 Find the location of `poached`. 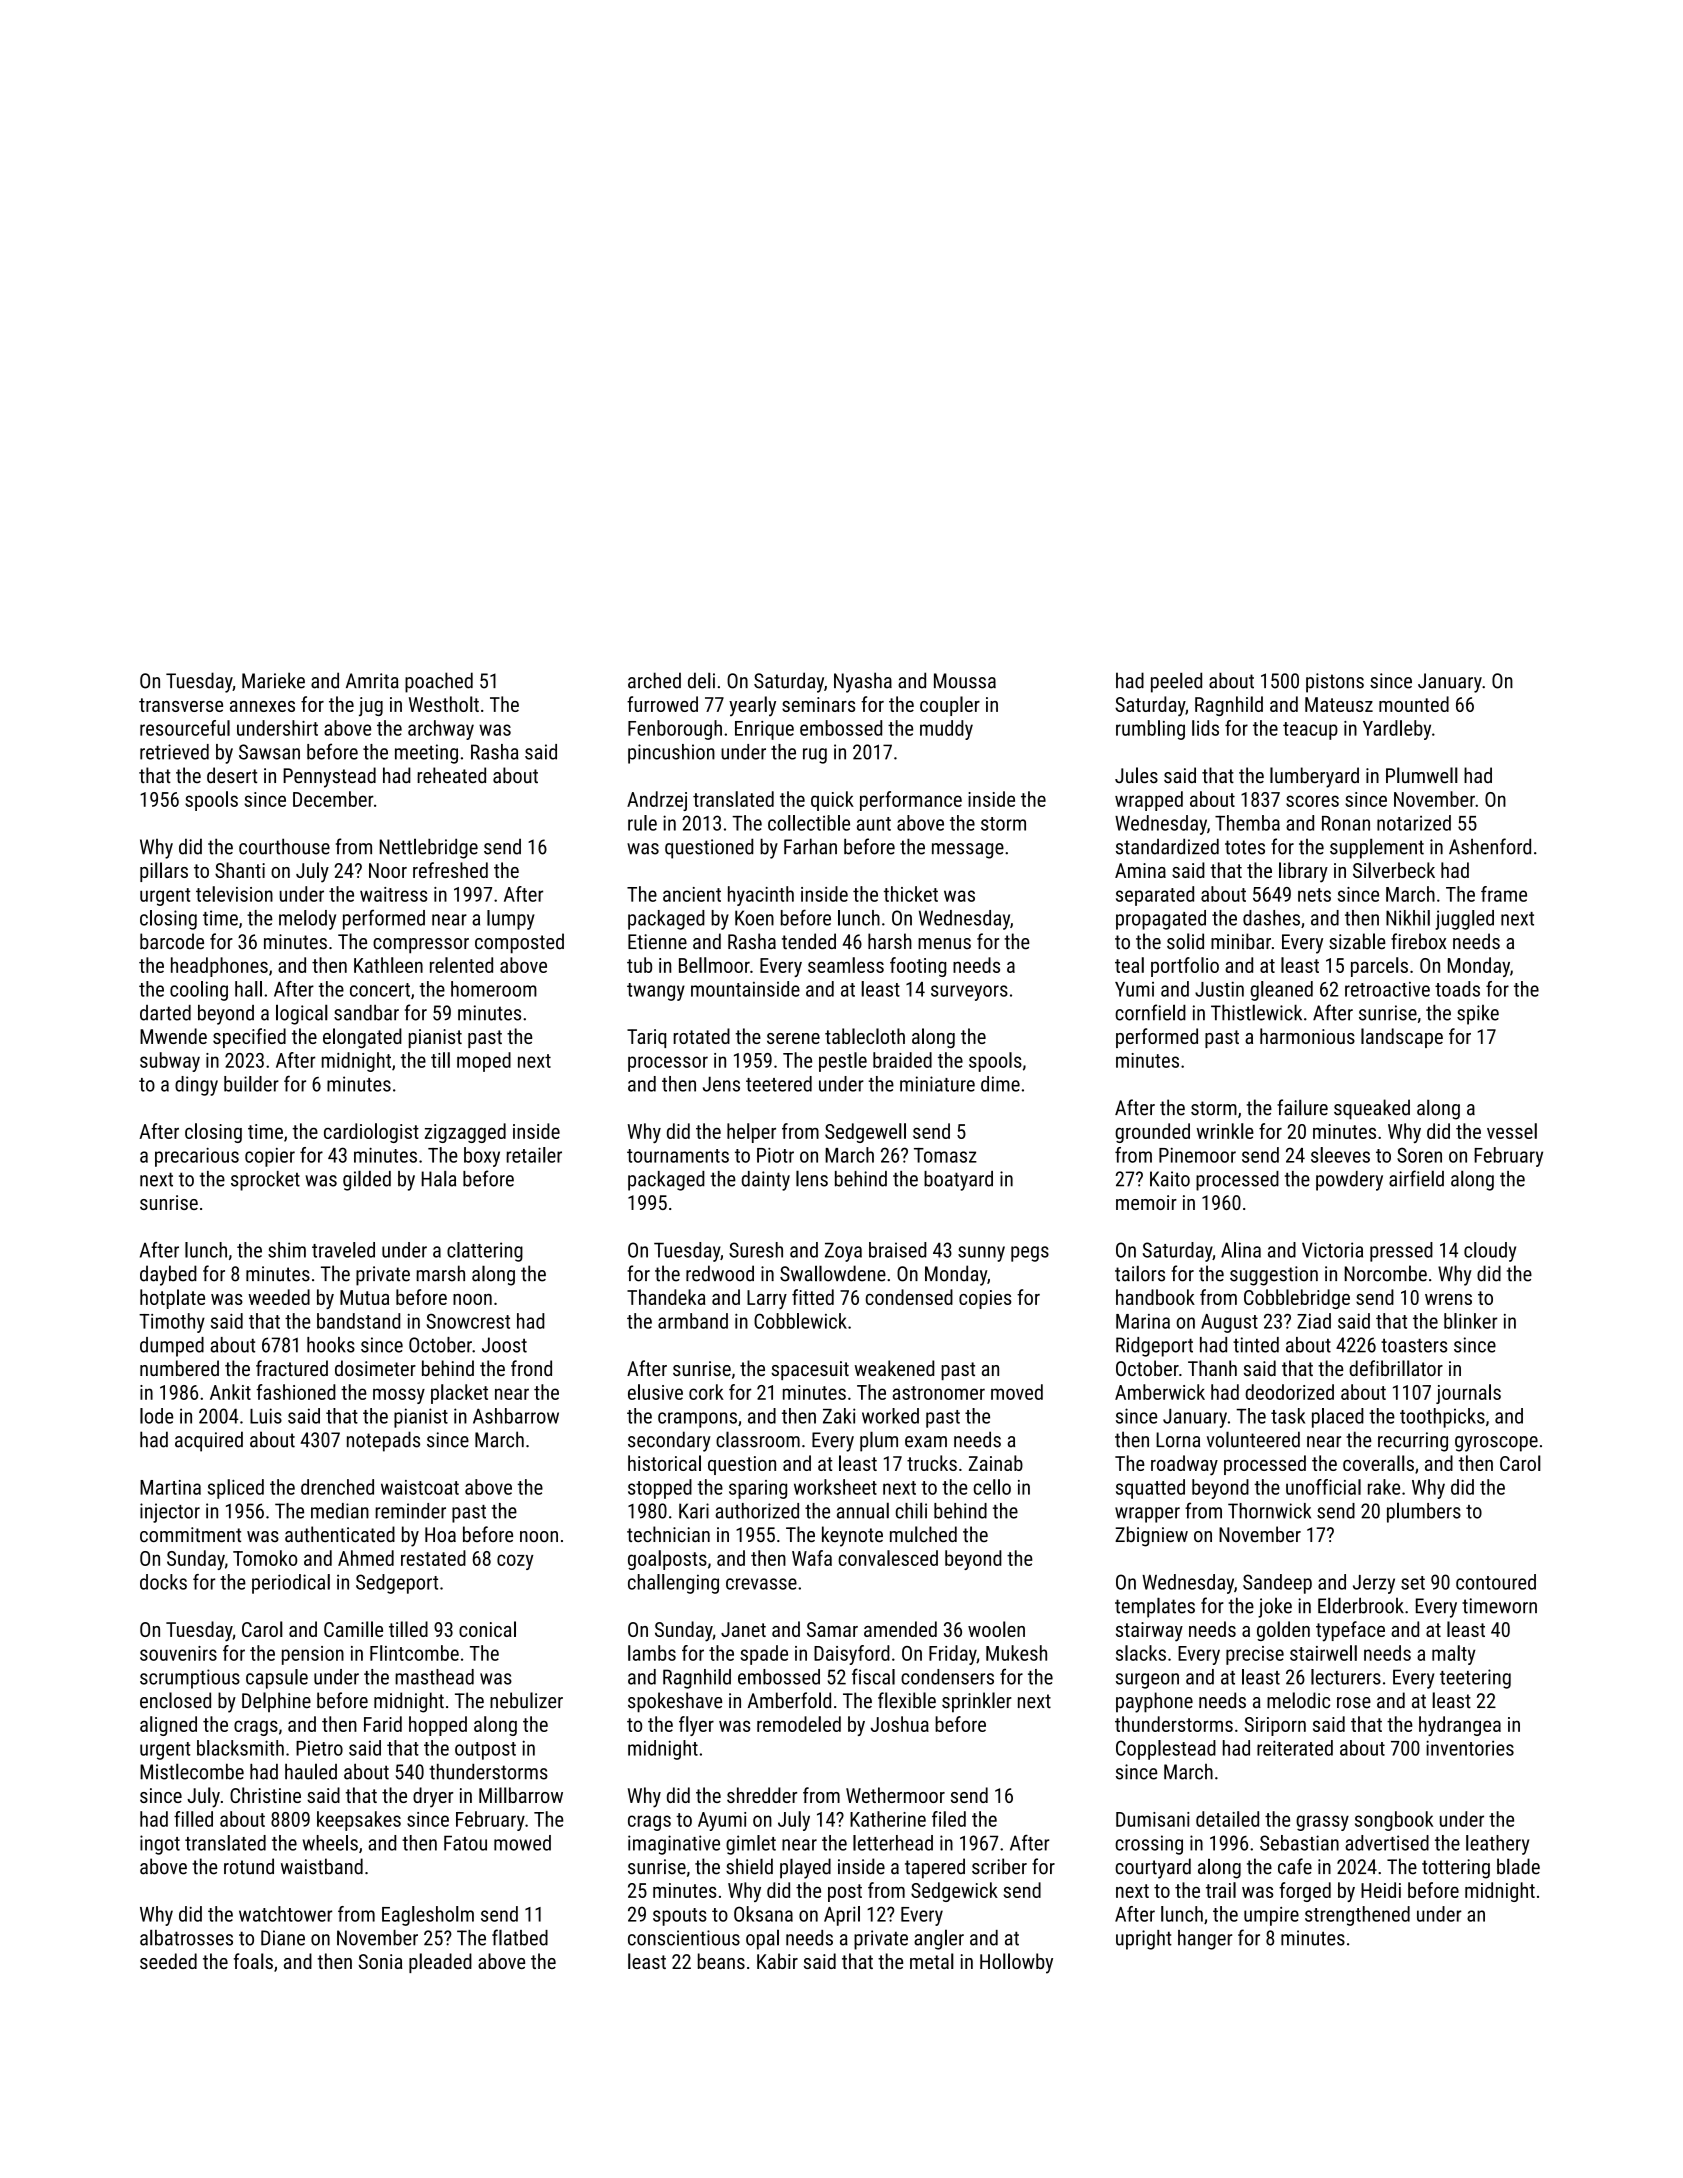

poached is located at coordinates (439, 682).
